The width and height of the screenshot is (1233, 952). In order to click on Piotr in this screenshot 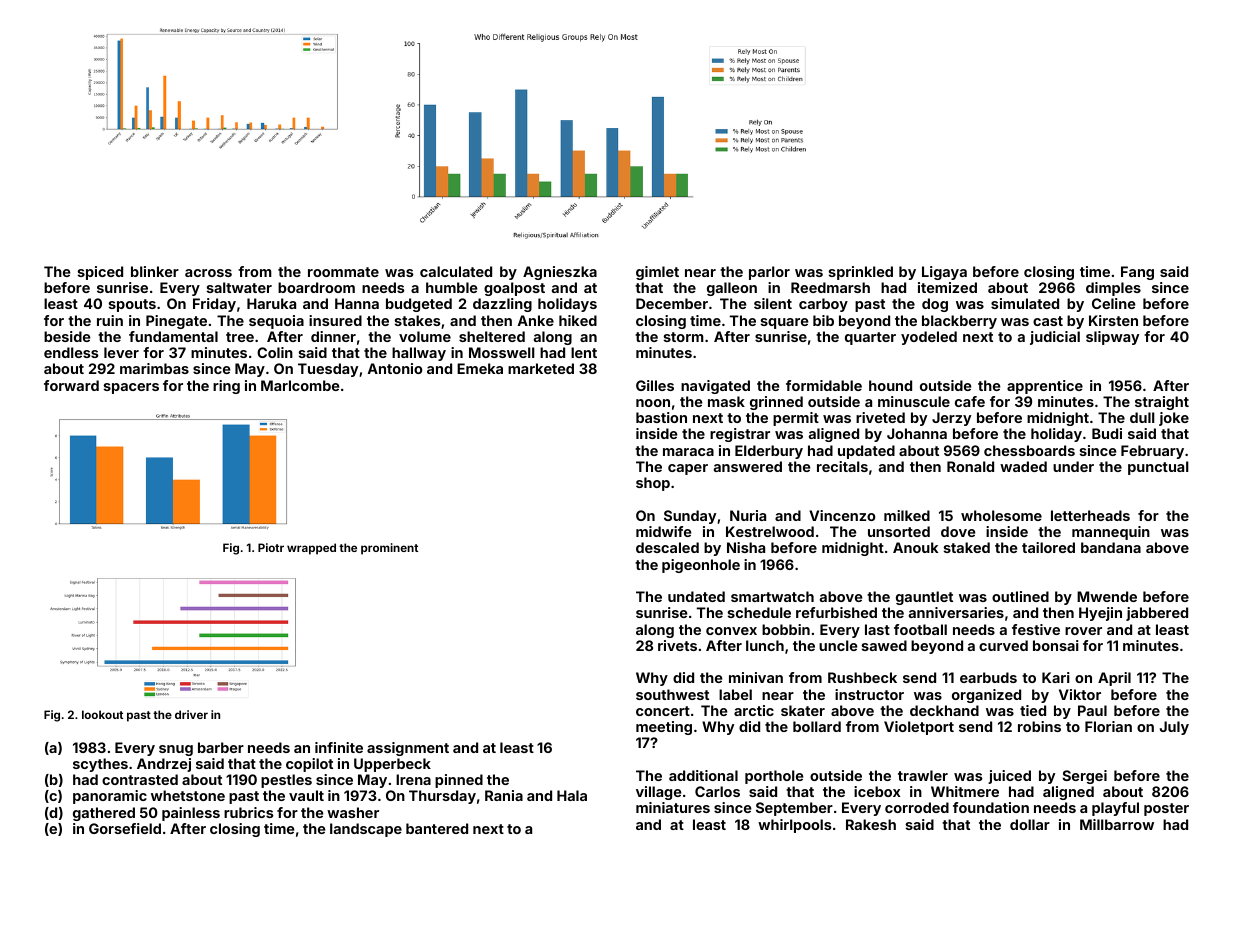, I will do `click(271, 547)`.
